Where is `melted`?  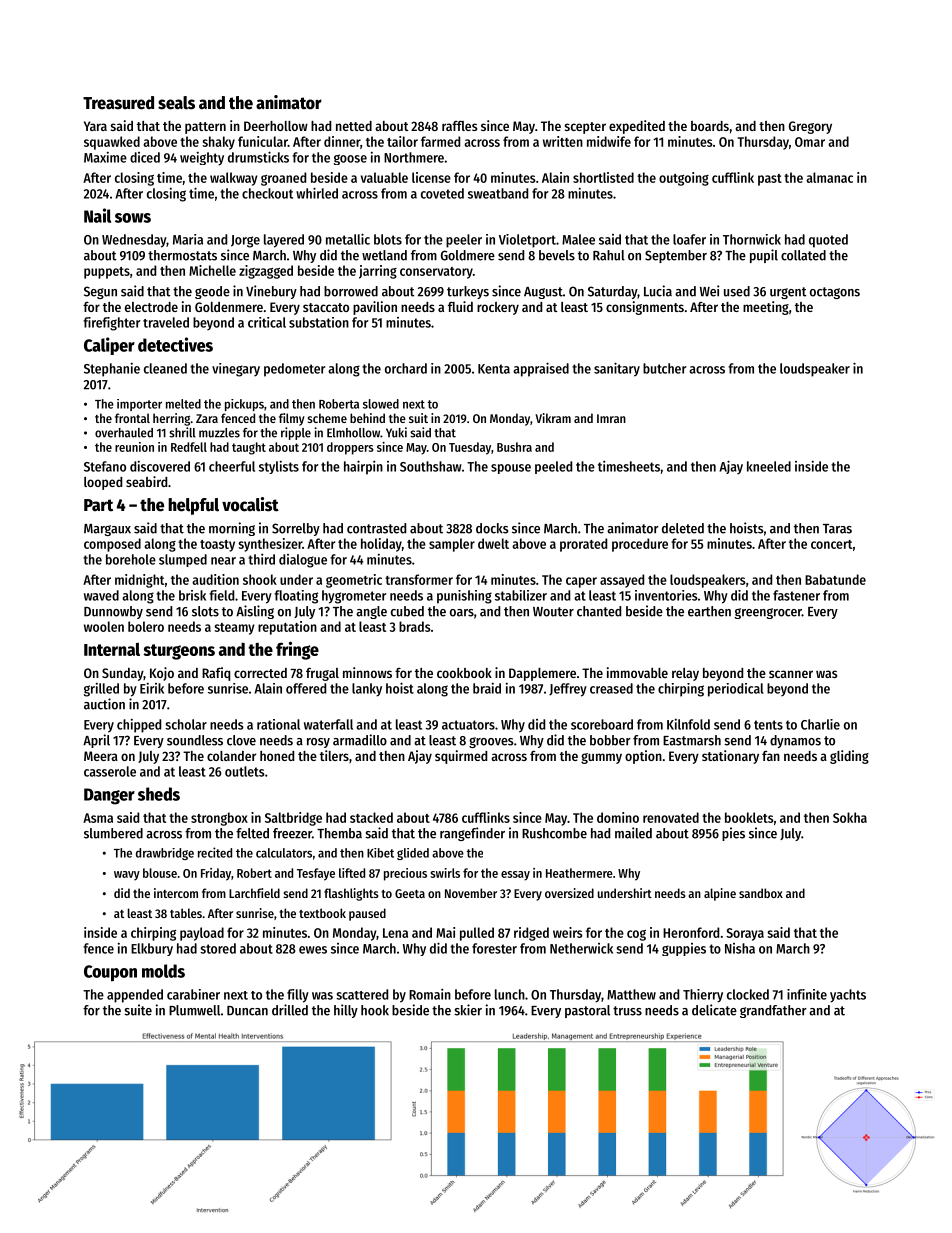
melted is located at coordinates (183, 404).
